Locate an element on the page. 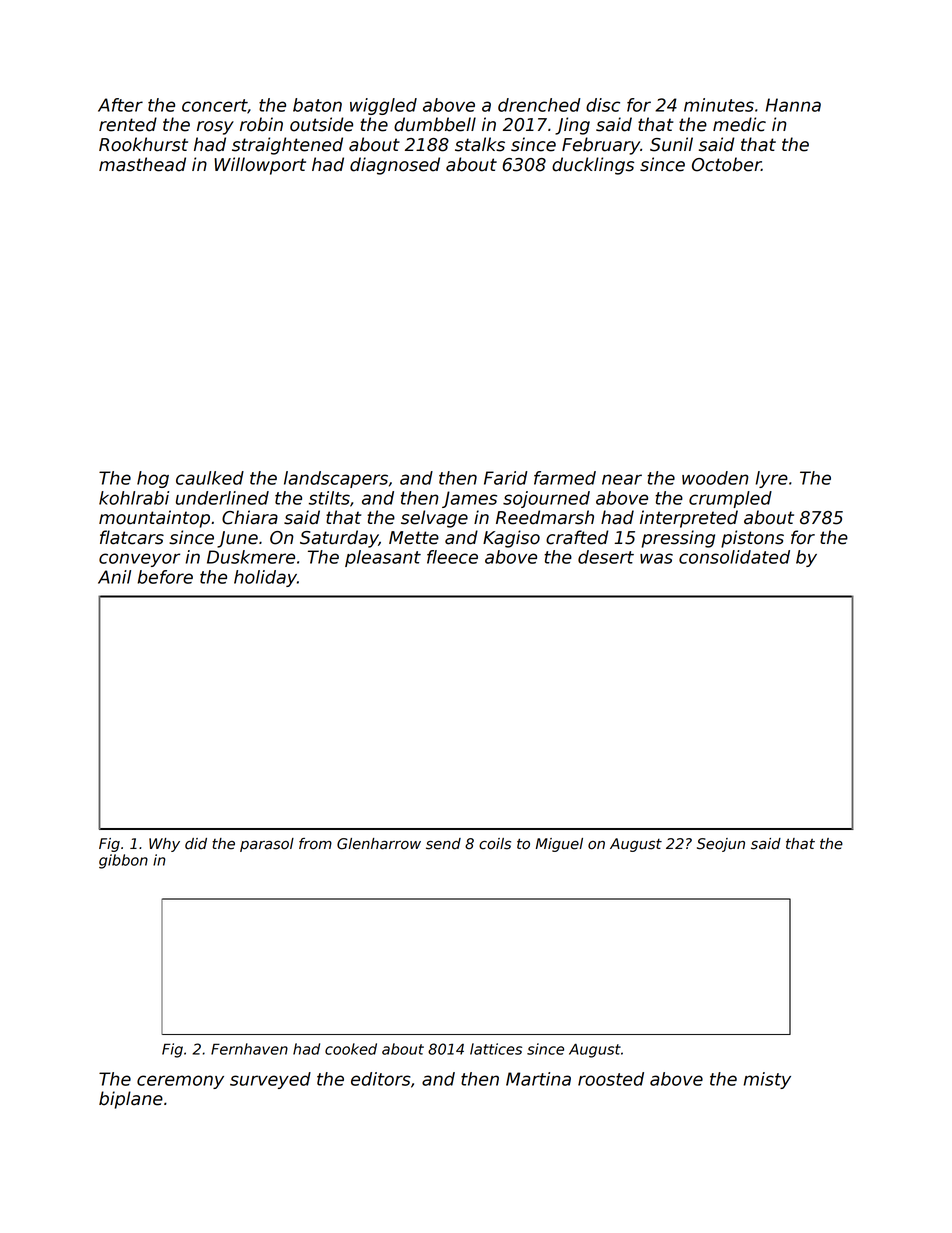 The width and height of the image is (952, 1233). roosted is located at coordinates (611, 1079).
